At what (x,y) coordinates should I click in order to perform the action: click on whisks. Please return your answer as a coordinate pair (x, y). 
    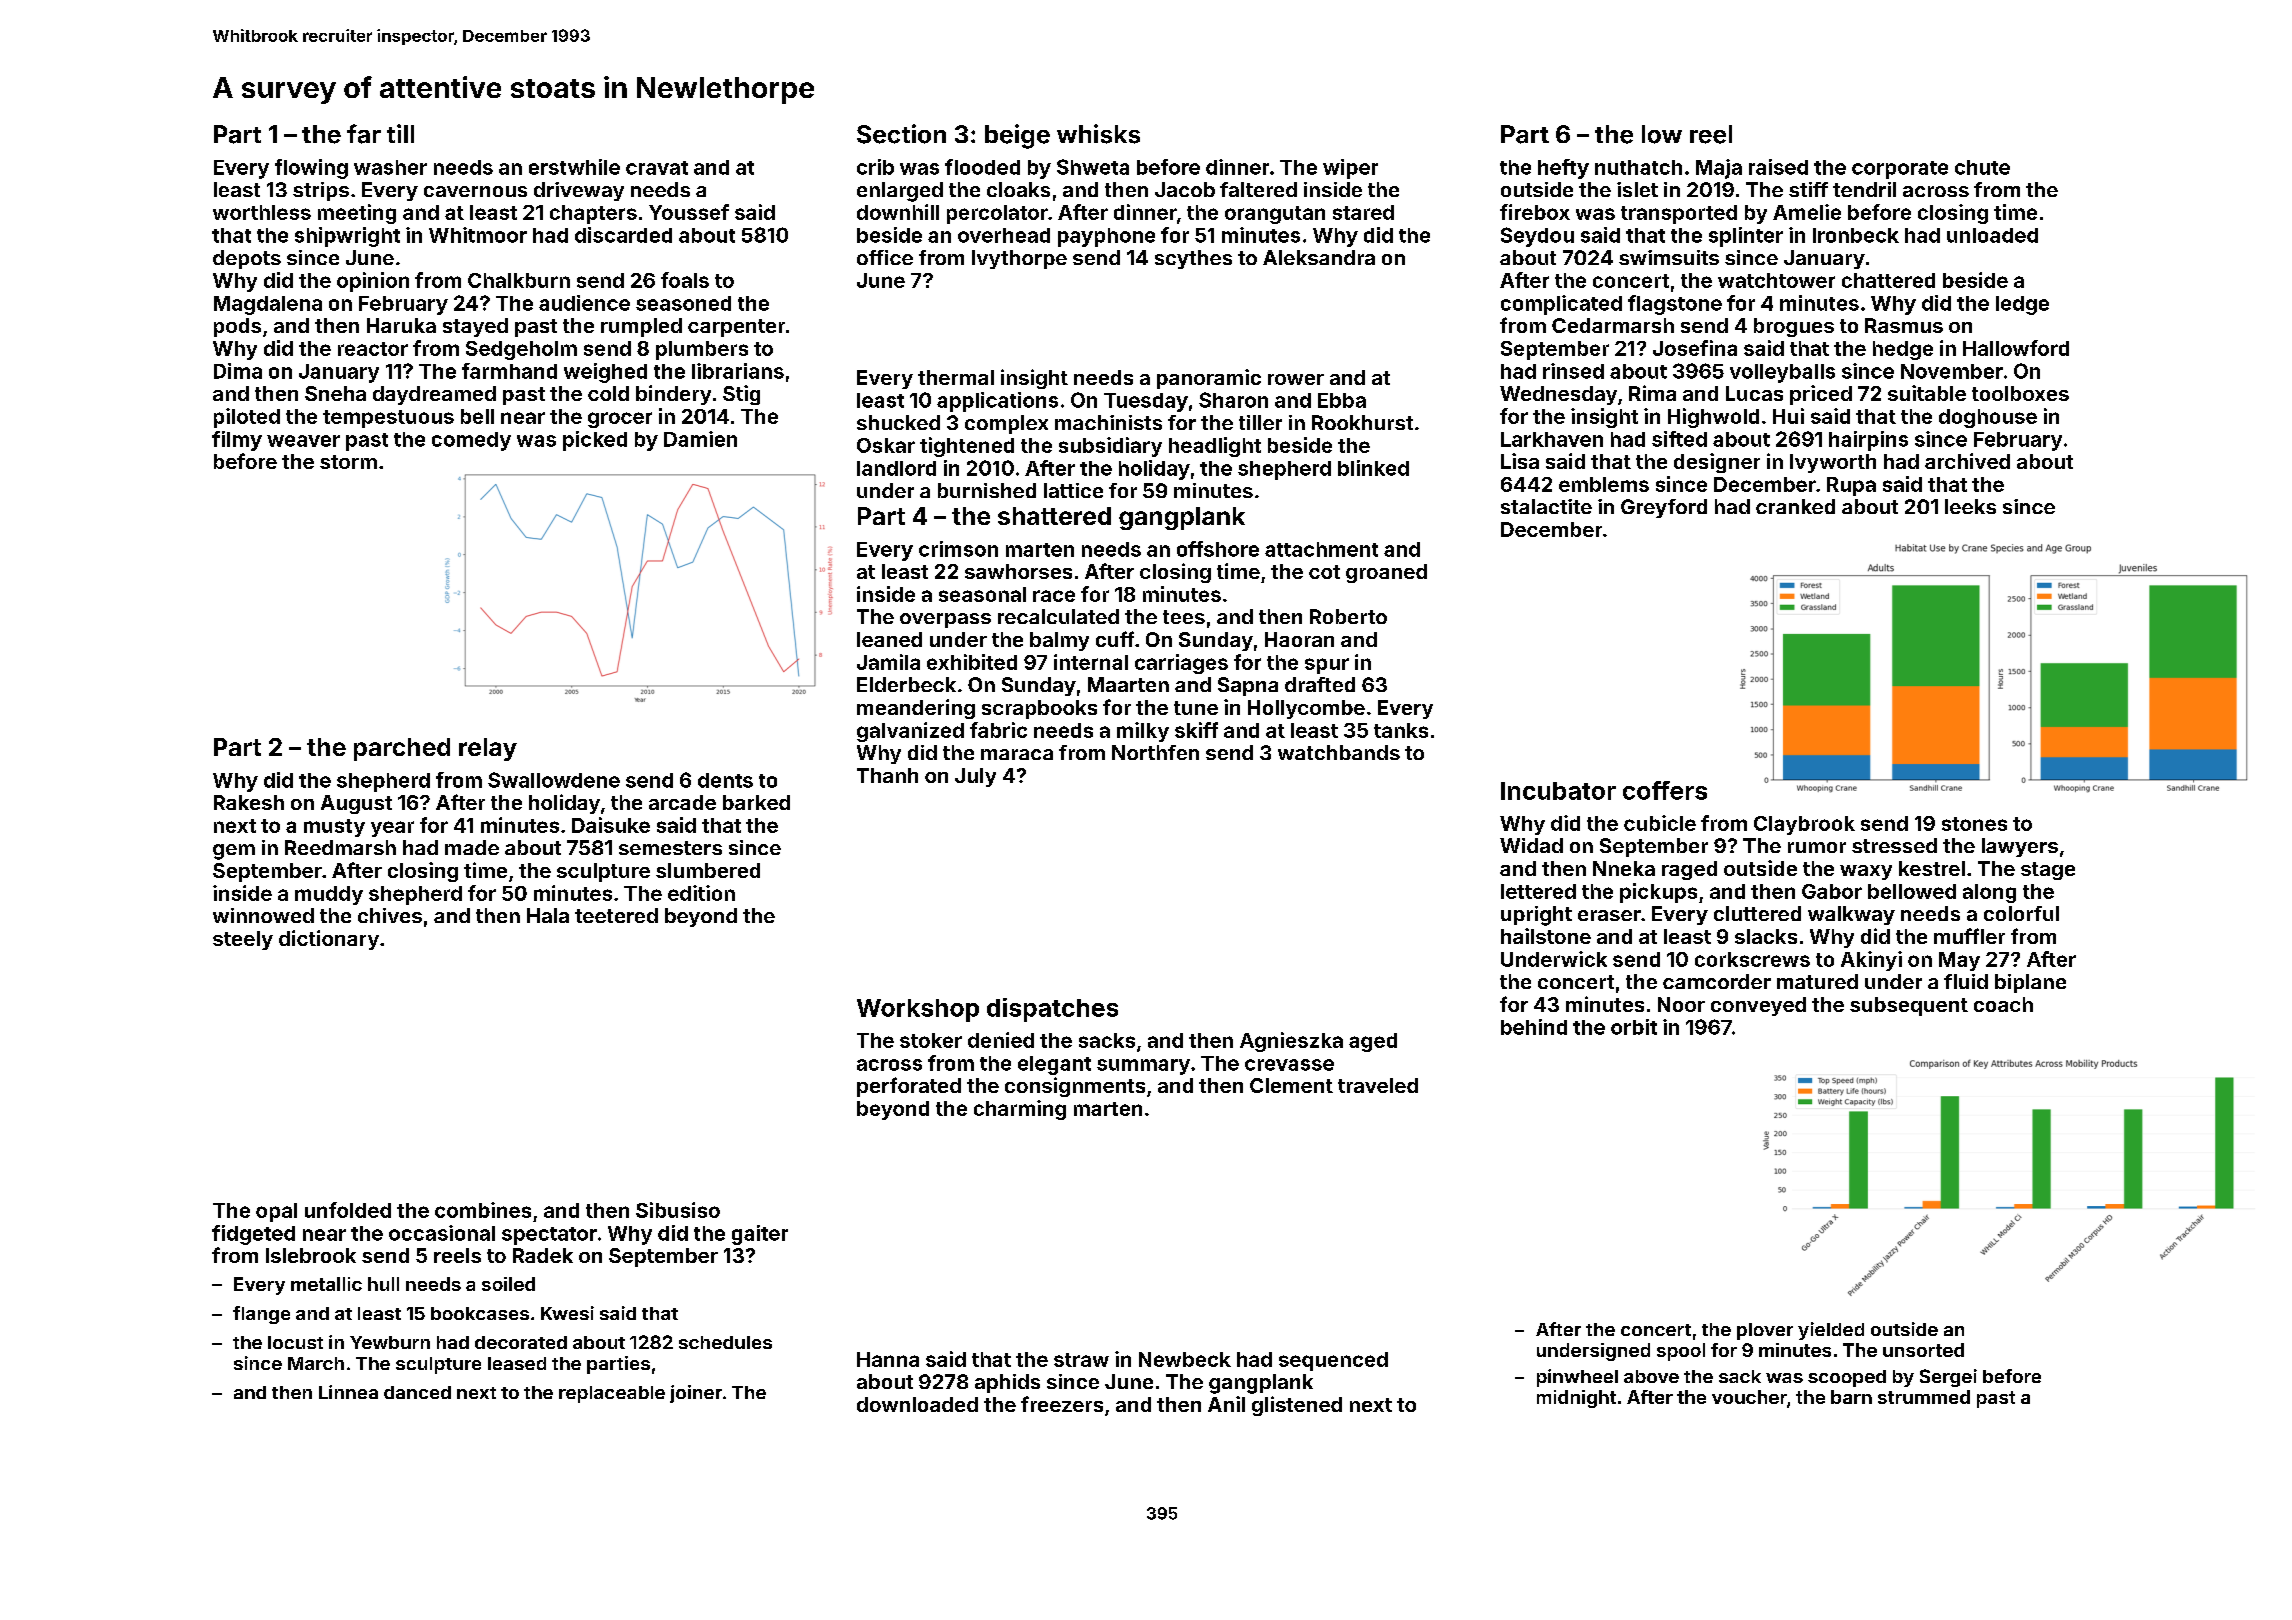
    Looking at the image, I should click on (1098, 134).
